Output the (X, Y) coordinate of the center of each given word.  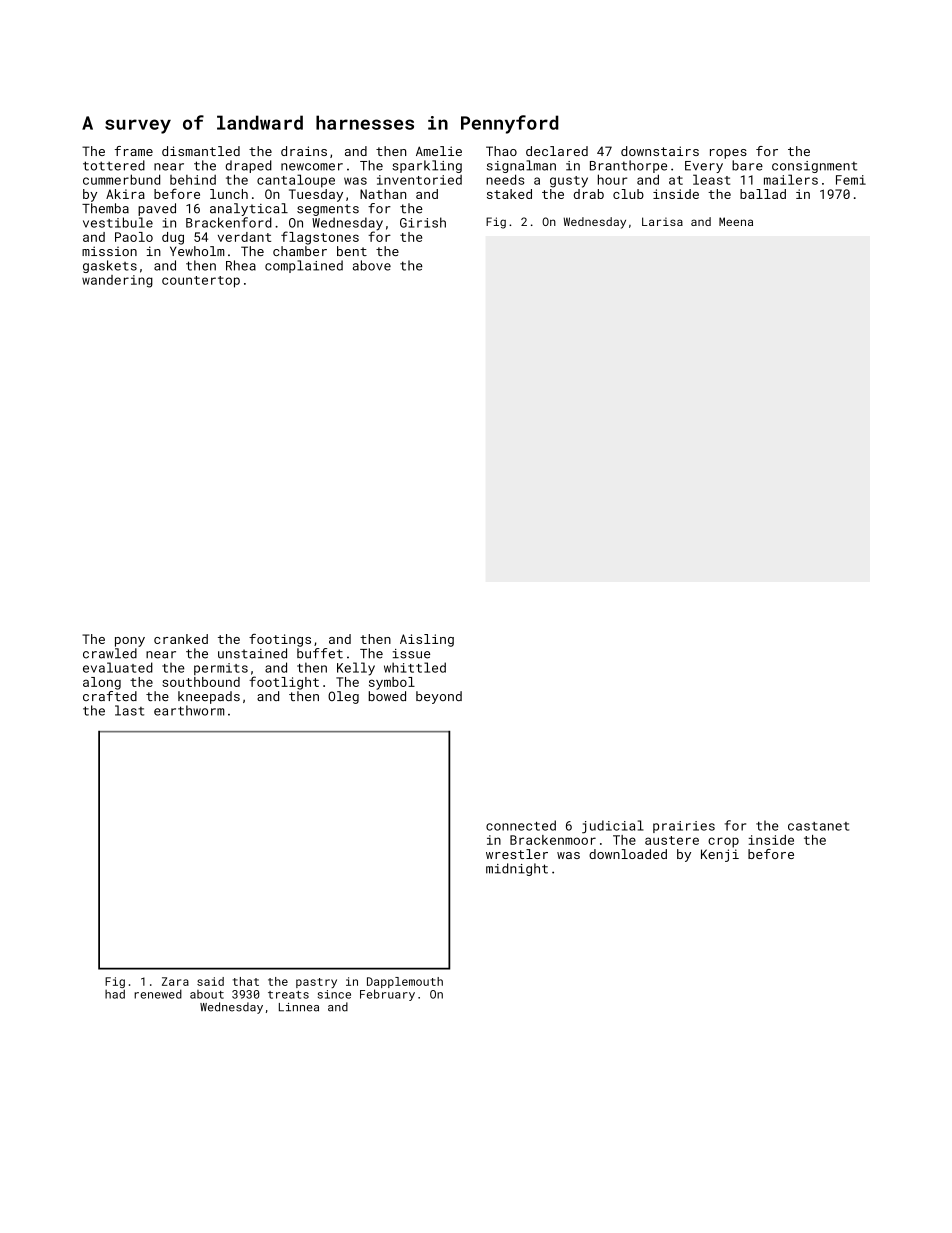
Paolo (134, 237)
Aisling (427, 640)
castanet (818, 826)
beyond (439, 697)
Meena (736, 221)
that (246, 981)
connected (521, 825)
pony (130, 642)
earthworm (189, 710)
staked (509, 194)
